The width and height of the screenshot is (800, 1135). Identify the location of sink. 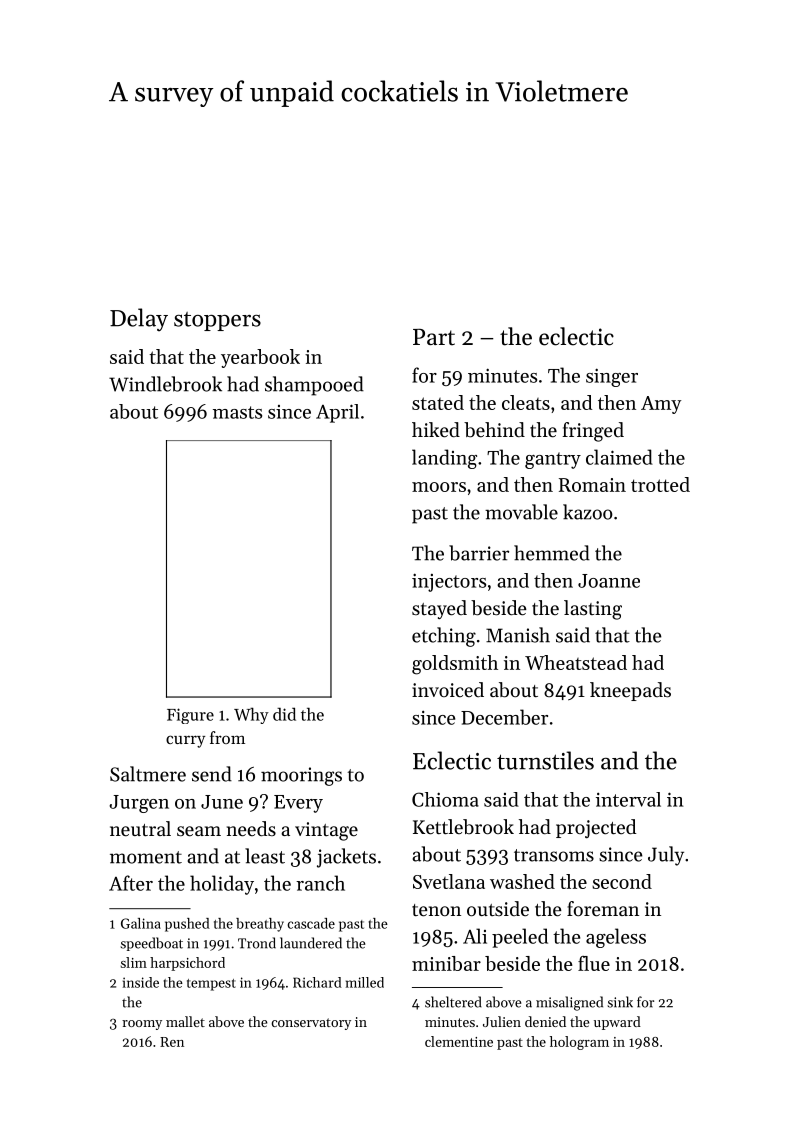
(620, 1002).
